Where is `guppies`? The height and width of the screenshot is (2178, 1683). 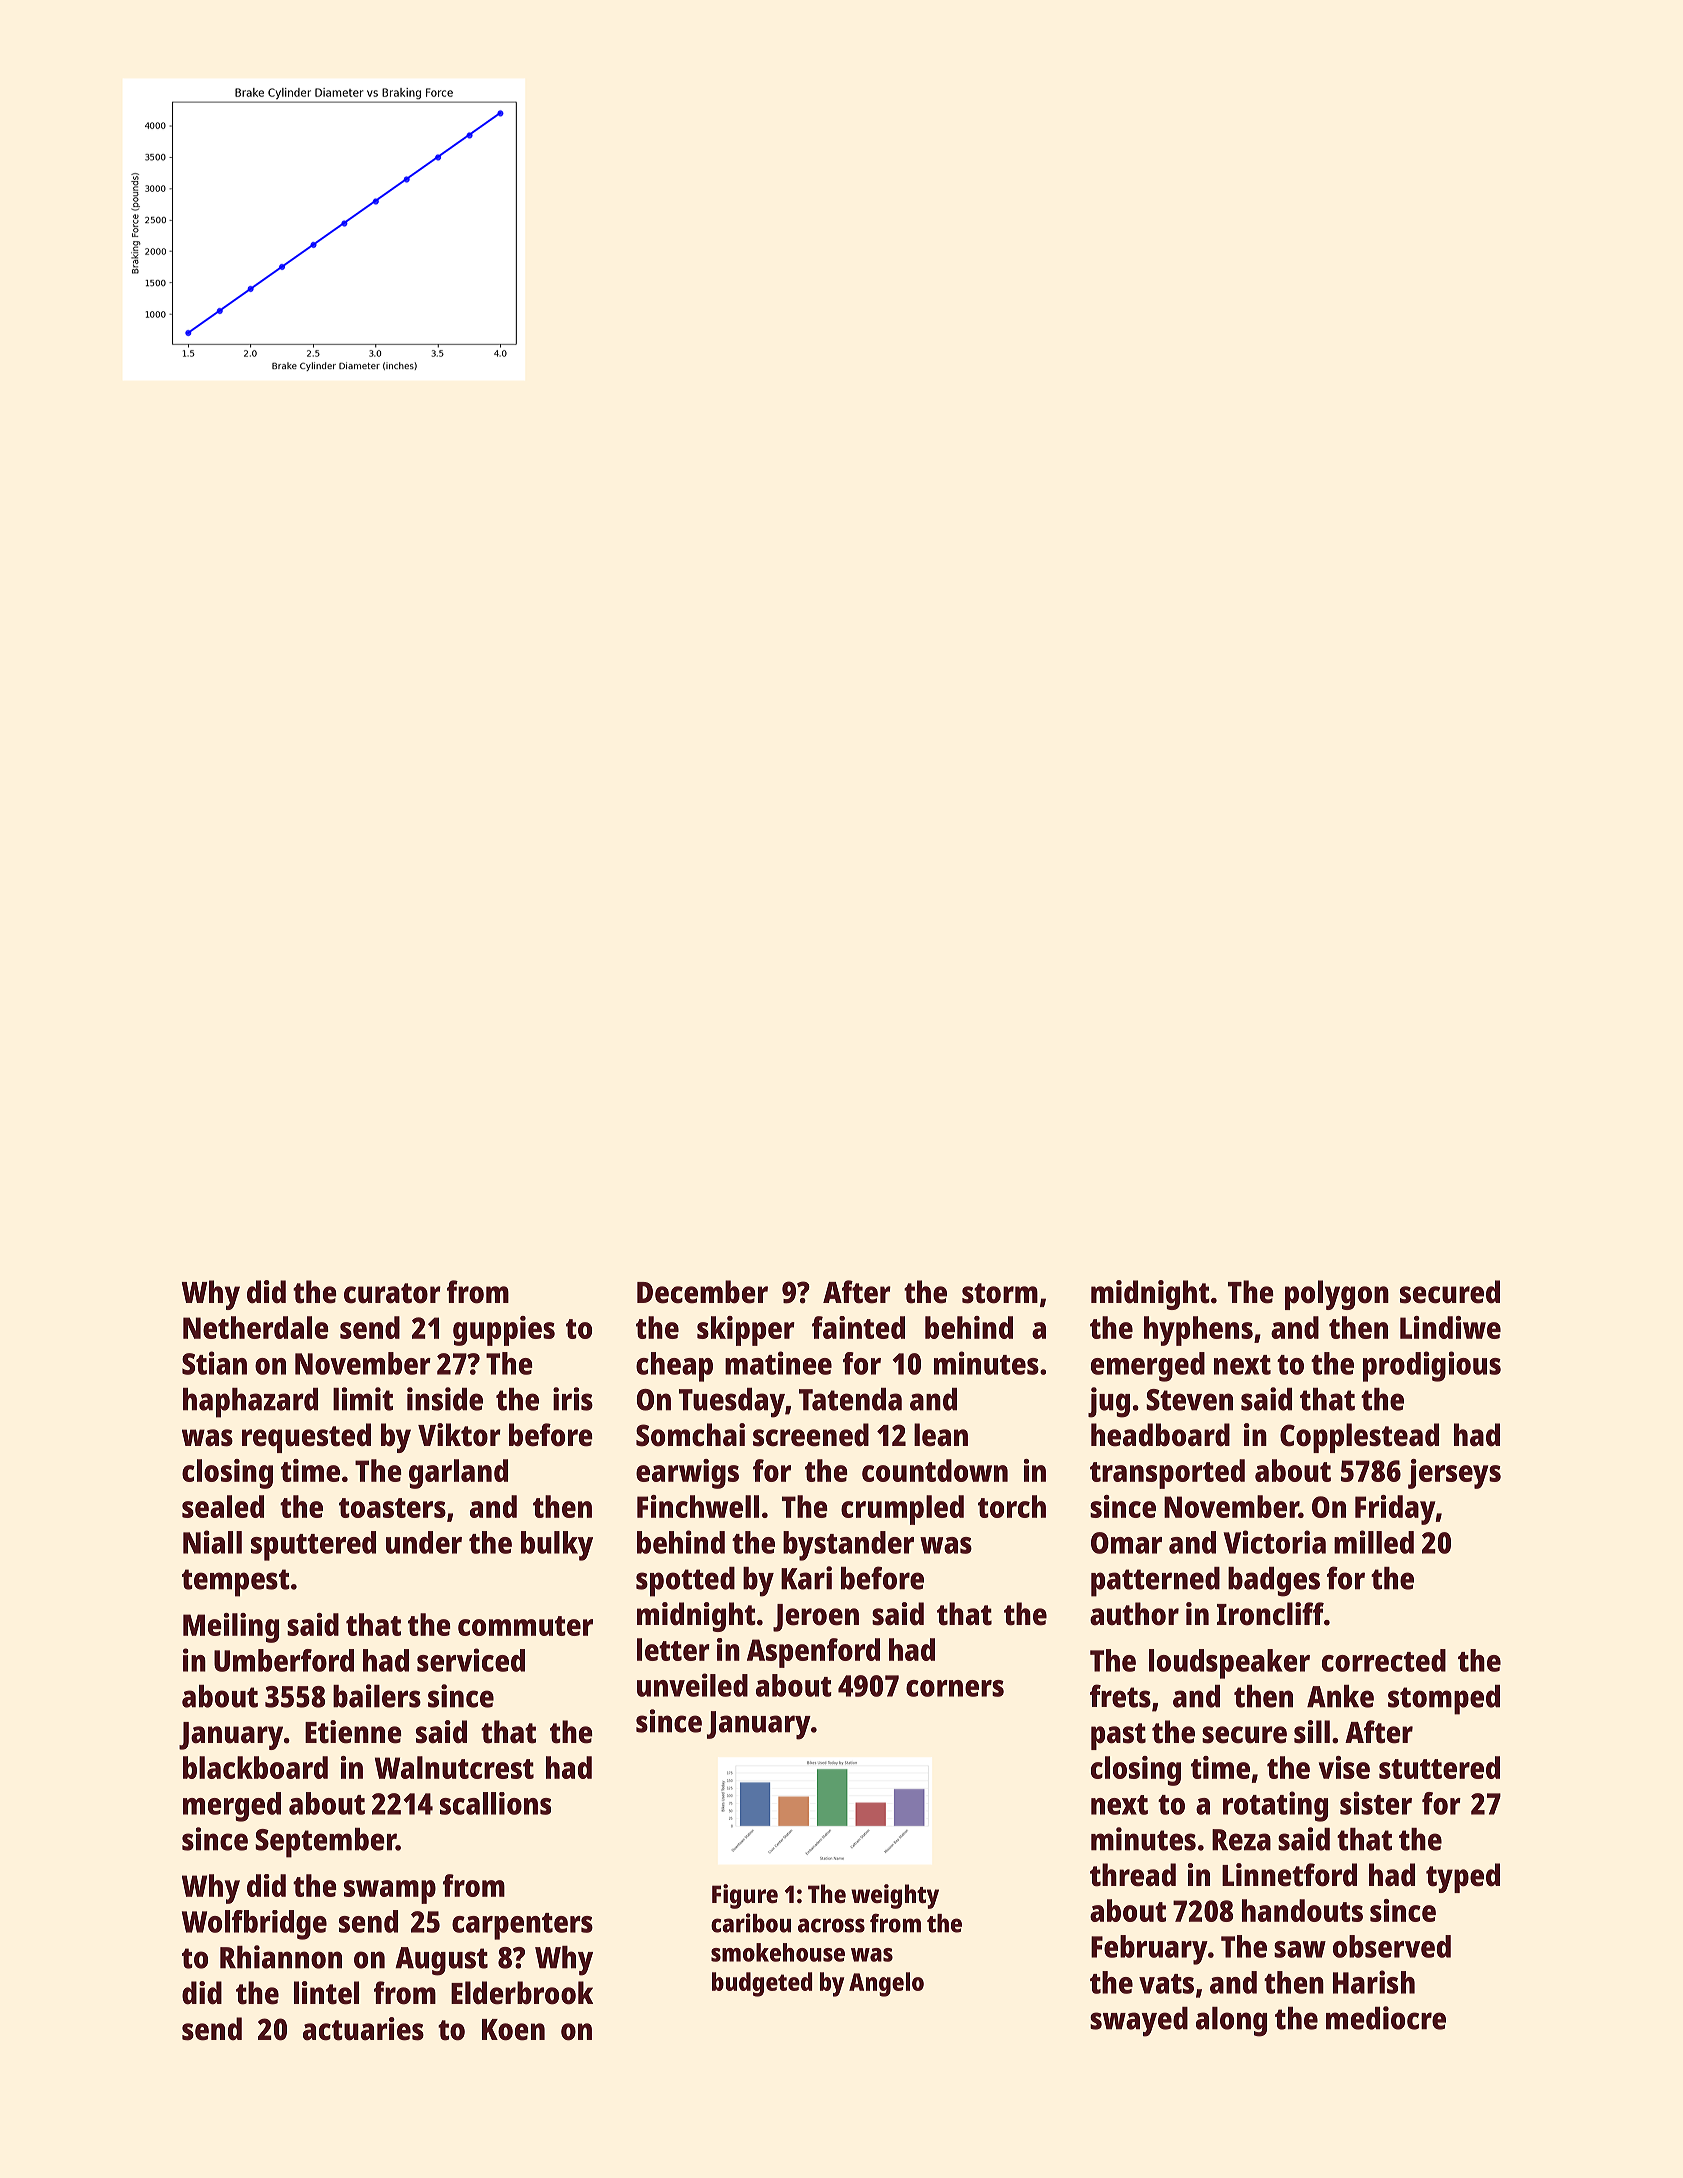
guppies is located at coordinates (504, 1331).
